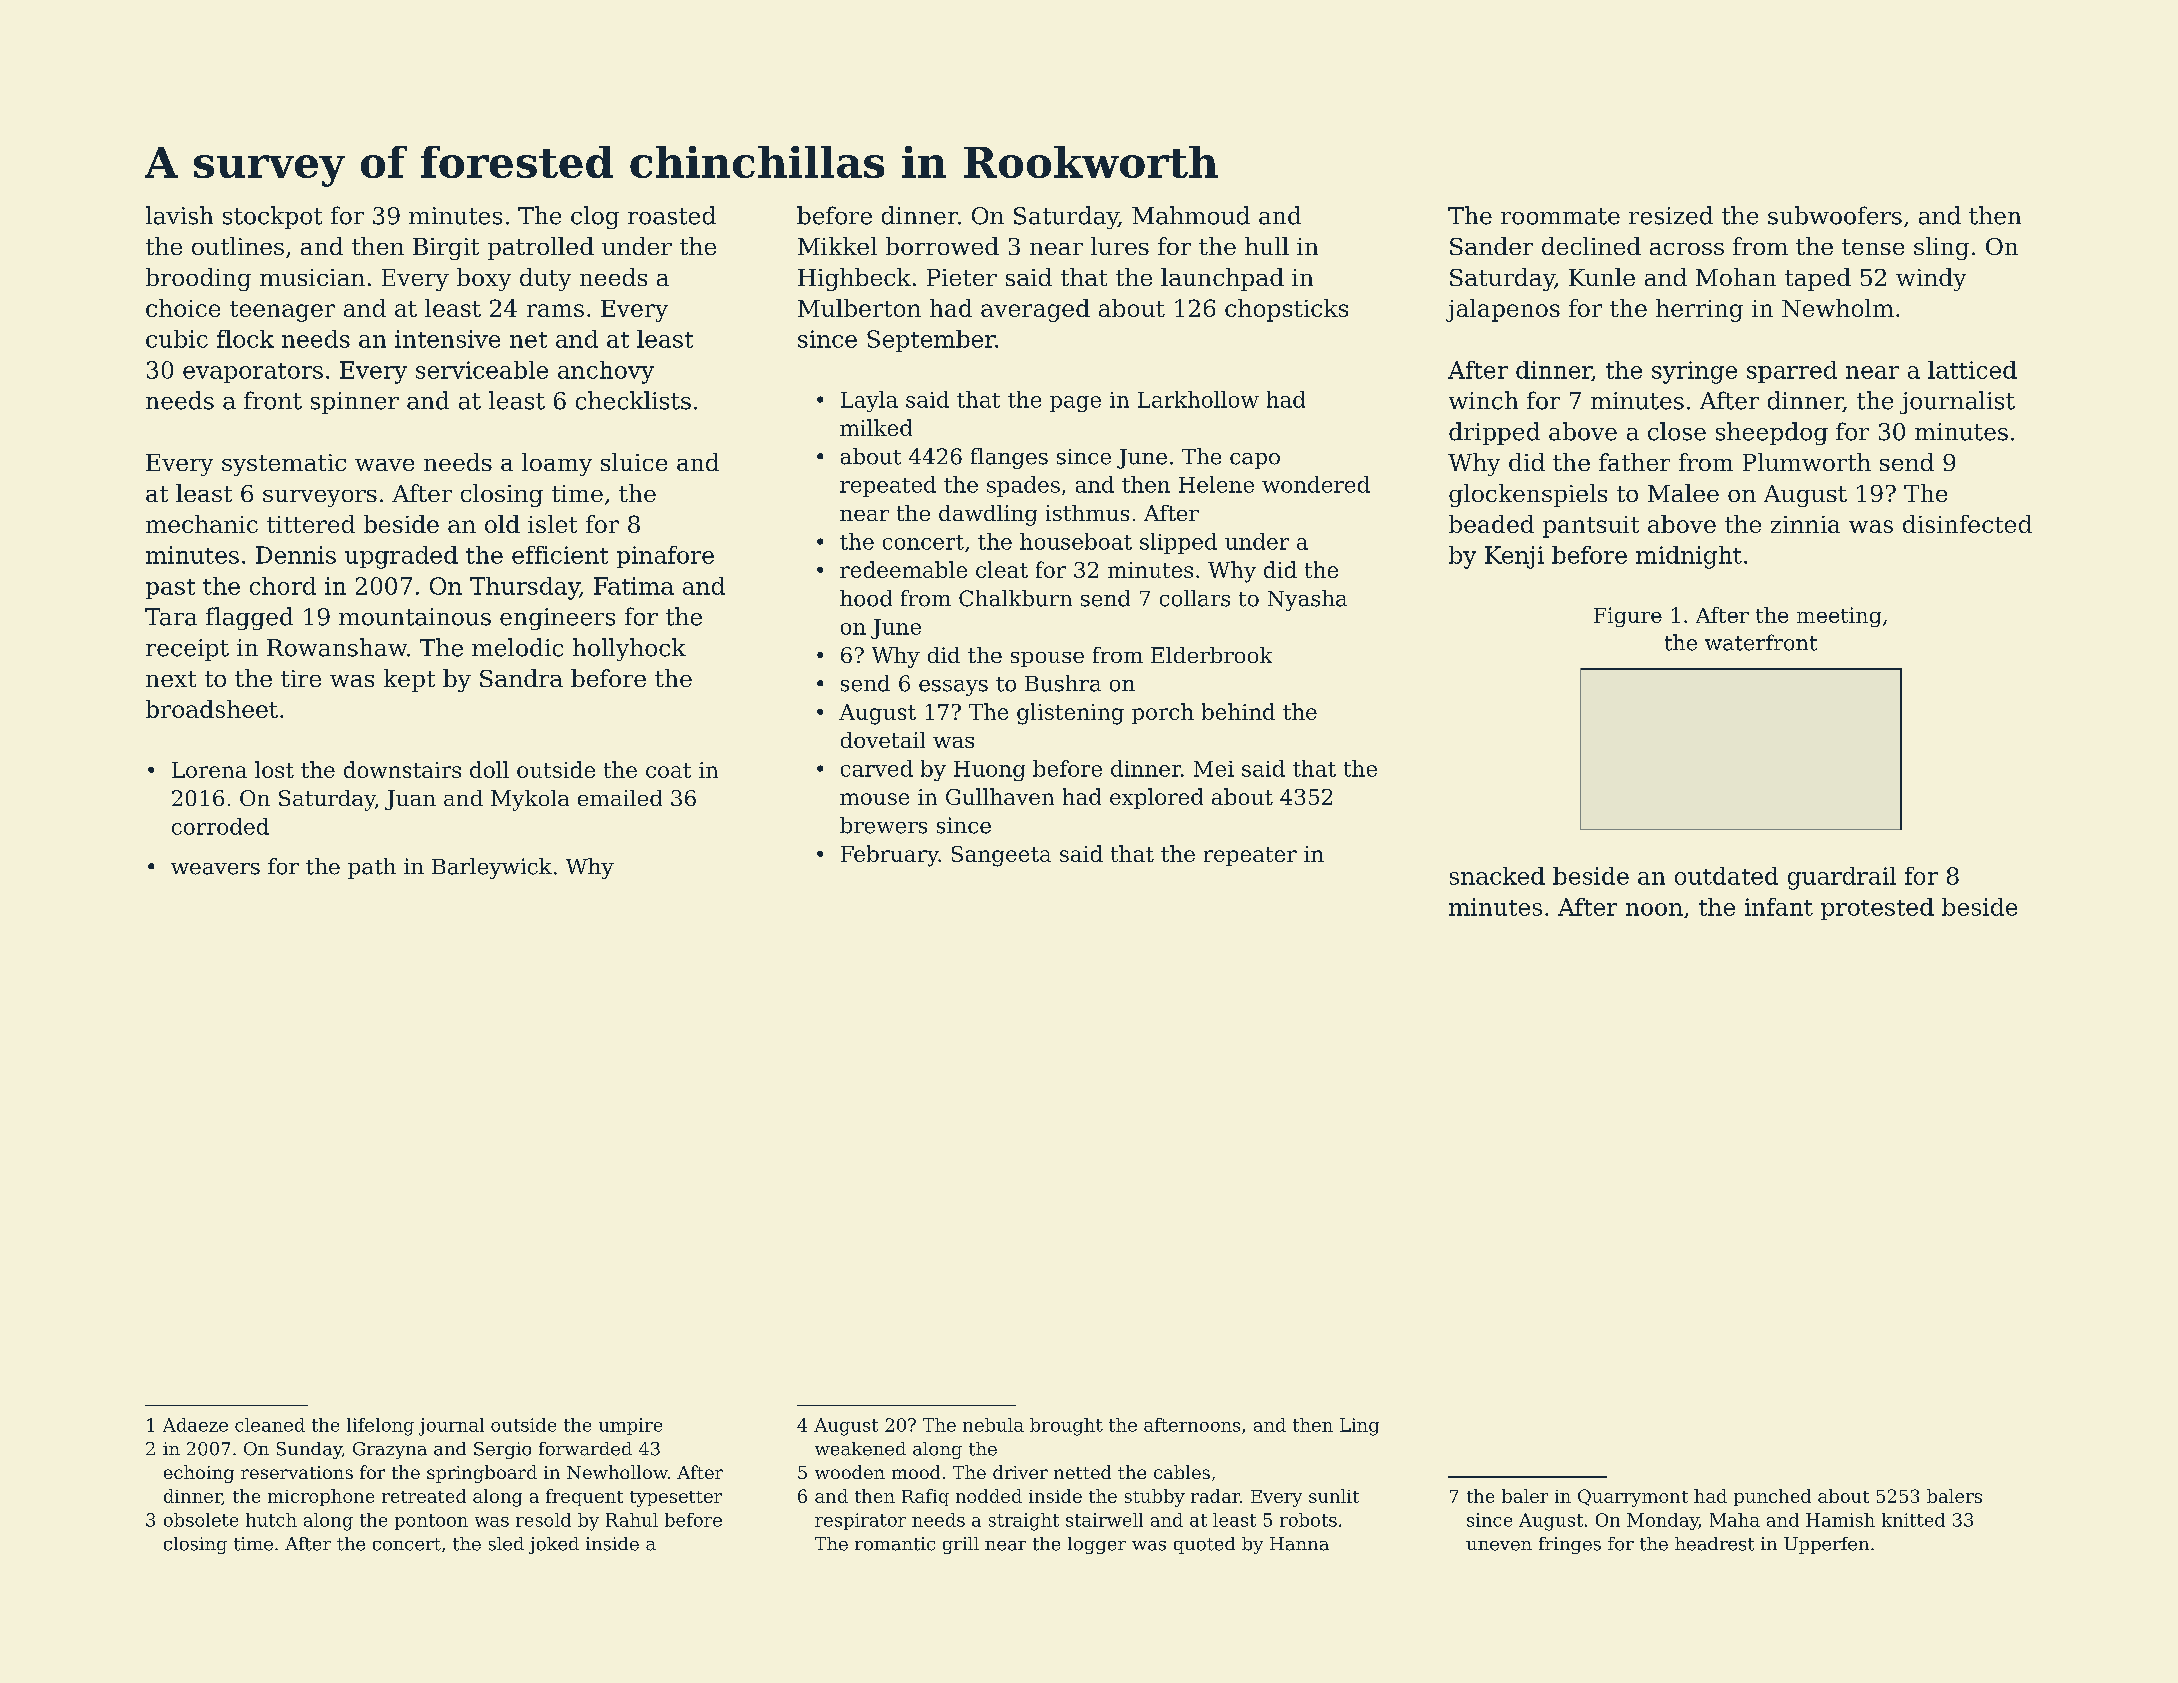 This screenshot has height=1683, width=2178. I want to click on snacked, so click(1497, 876).
